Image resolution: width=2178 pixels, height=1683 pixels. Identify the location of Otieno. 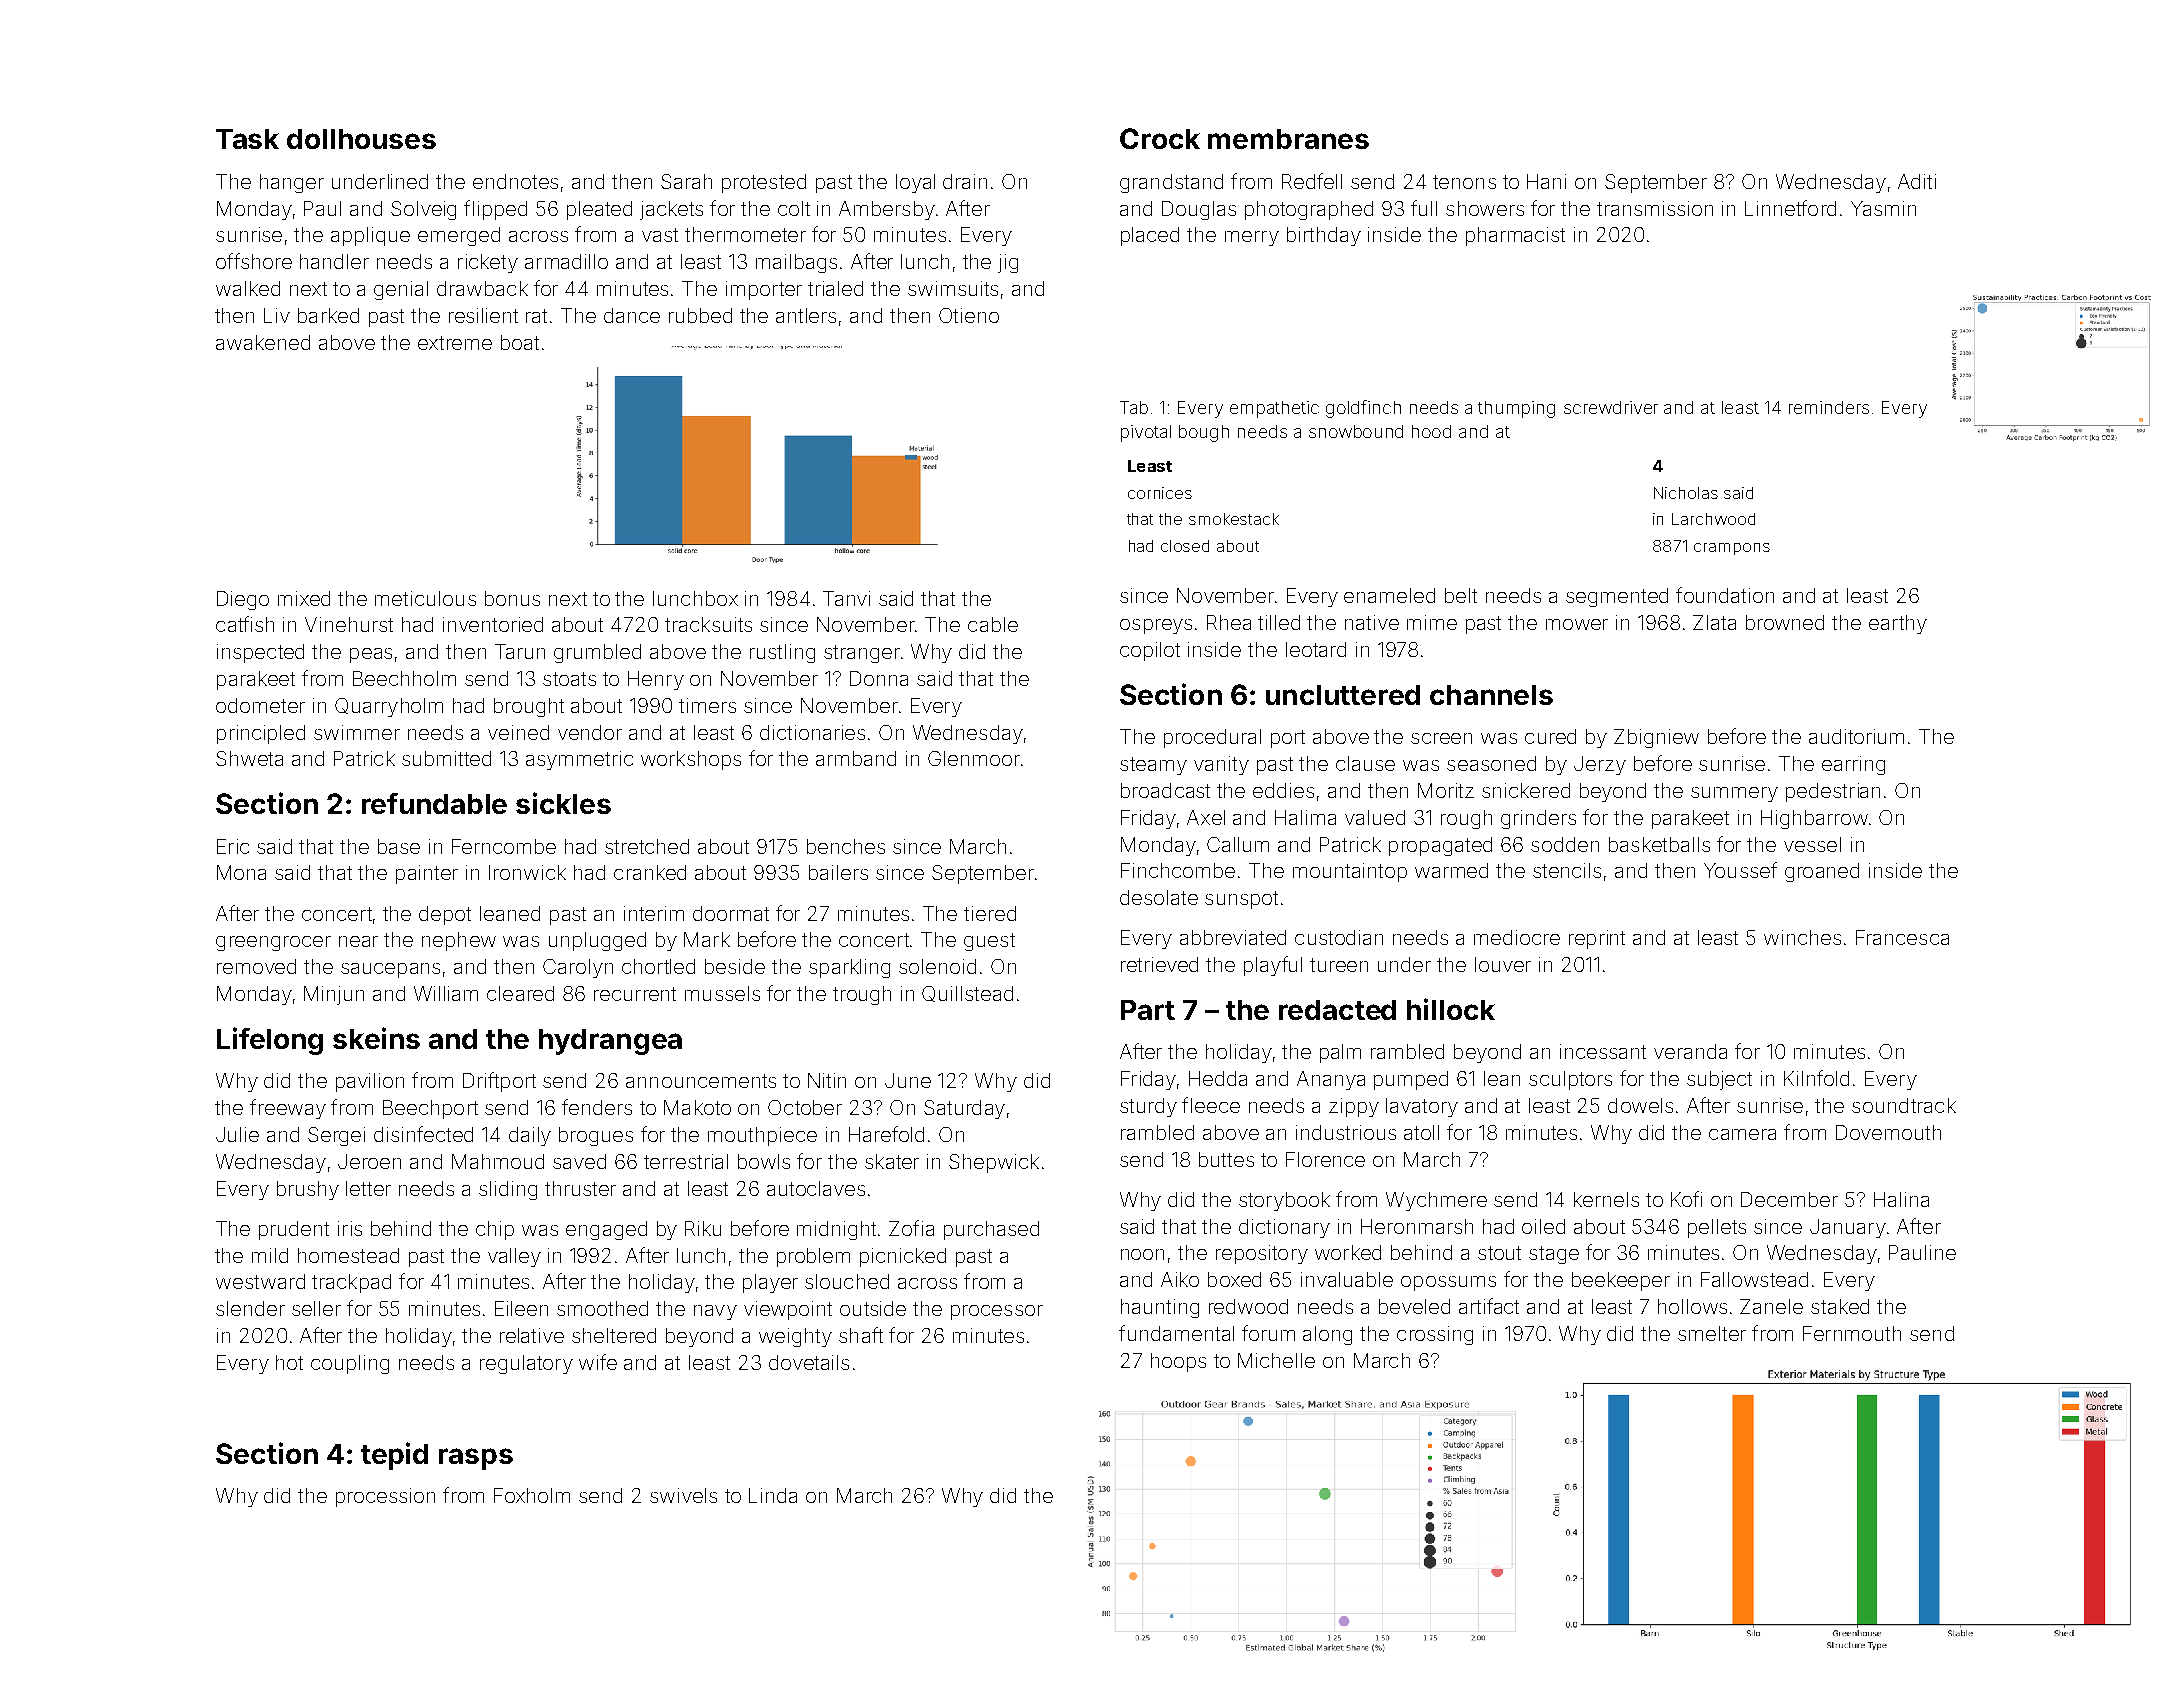
(969, 315).
